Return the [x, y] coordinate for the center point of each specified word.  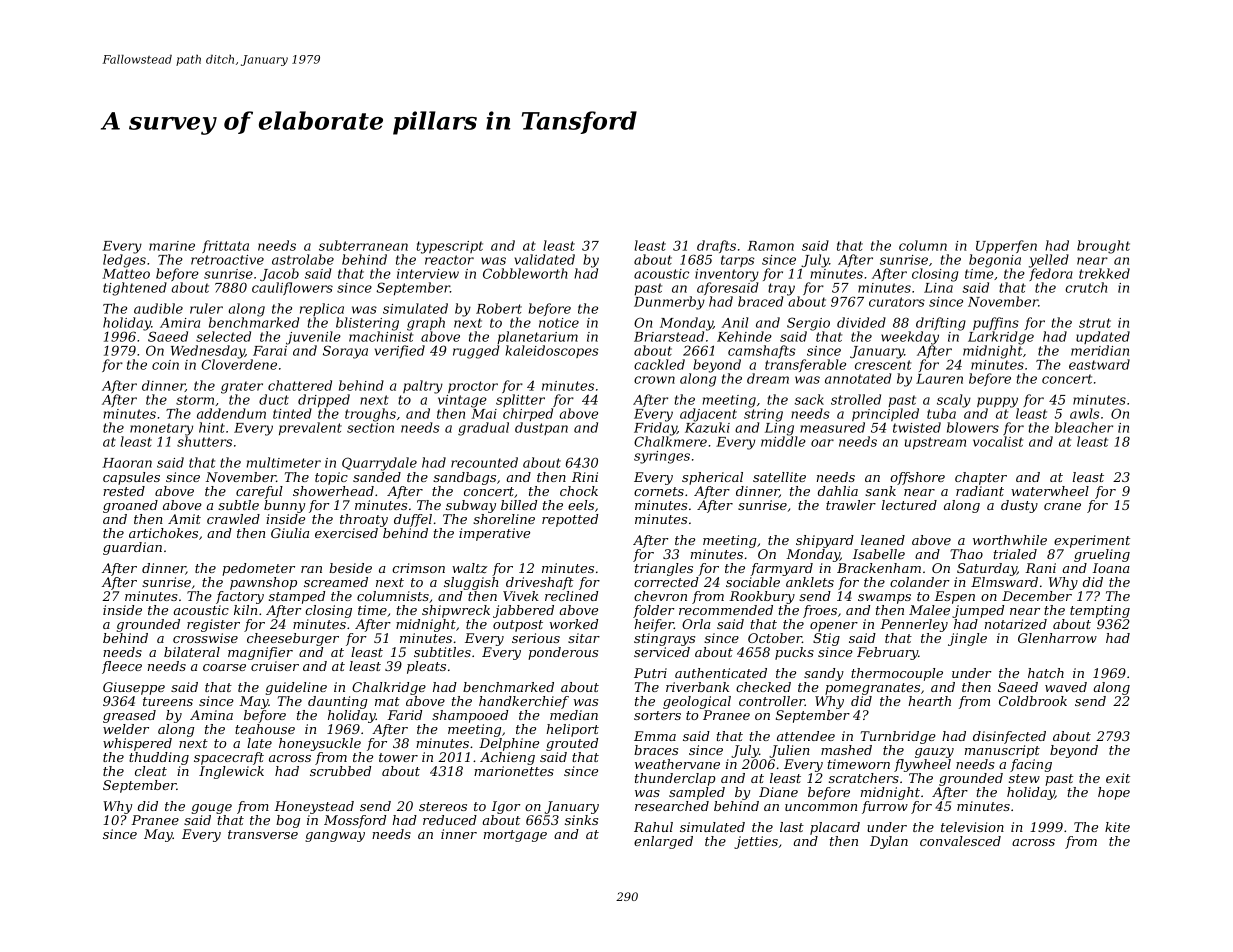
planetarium [537, 337]
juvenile [313, 338]
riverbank [697, 687]
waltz [470, 568]
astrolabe [303, 259]
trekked [1104, 273]
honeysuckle [320, 744]
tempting [1100, 611]
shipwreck [456, 611]
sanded [377, 477]
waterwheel [1050, 491]
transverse [263, 834]
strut [1095, 323]
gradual [483, 429]
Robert [499, 308]
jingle [967, 639]
